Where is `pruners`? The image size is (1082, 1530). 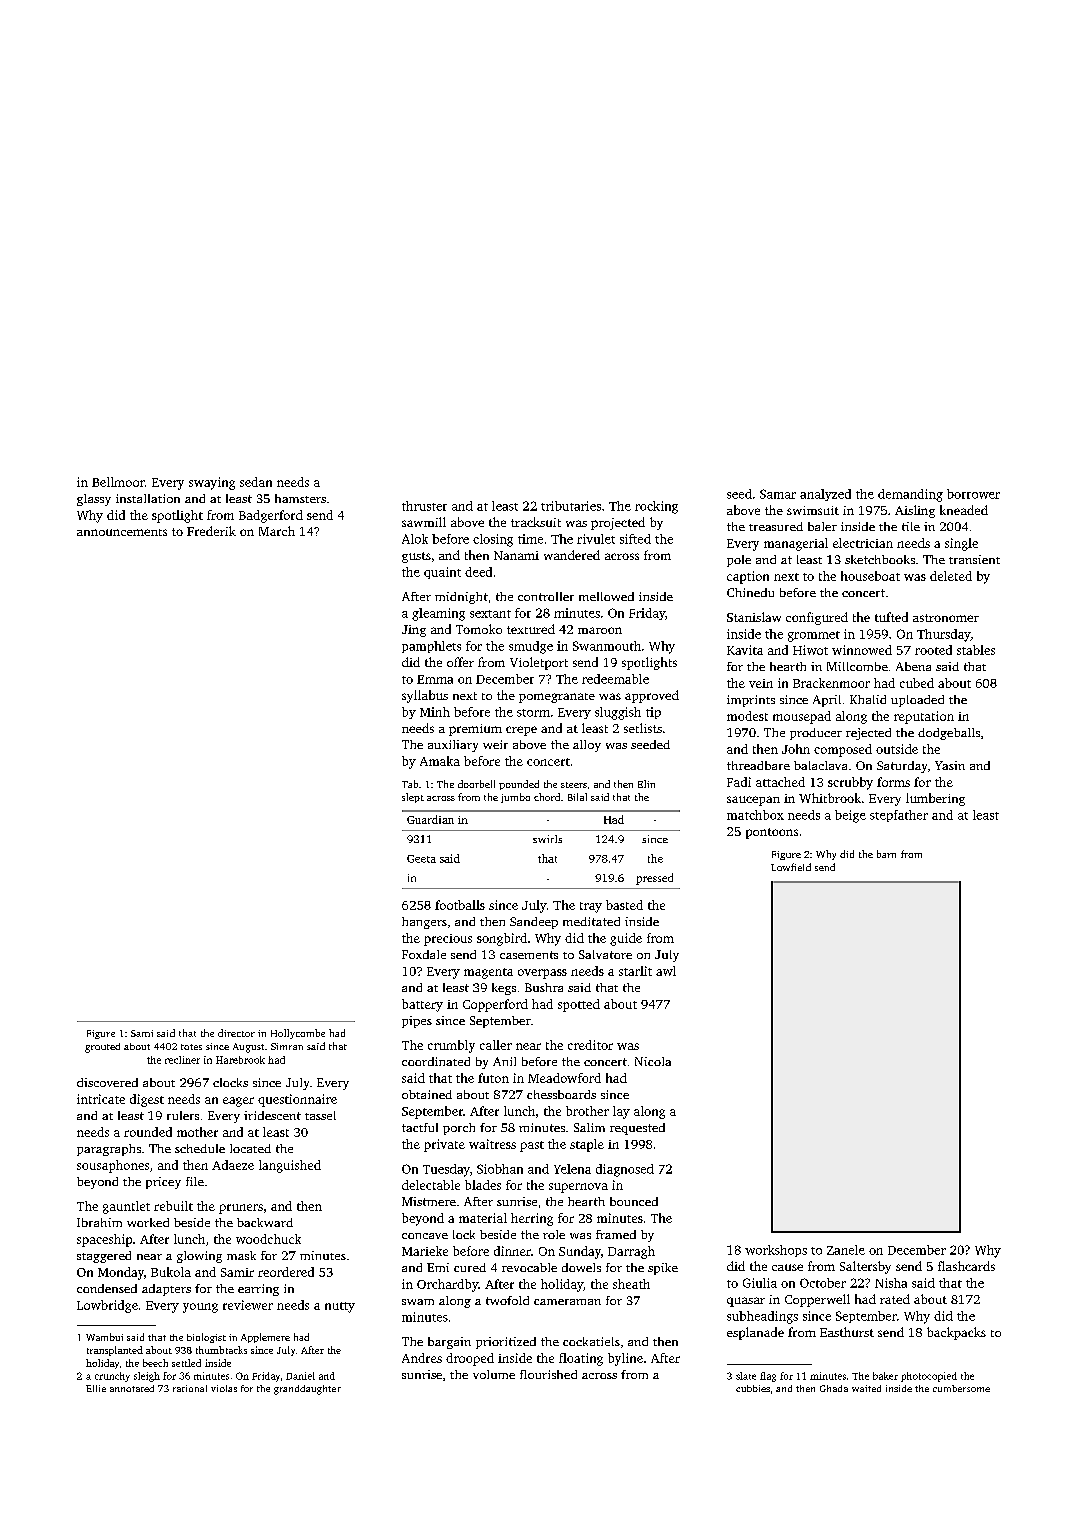
pruners is located at coordinates (241, 1209).
